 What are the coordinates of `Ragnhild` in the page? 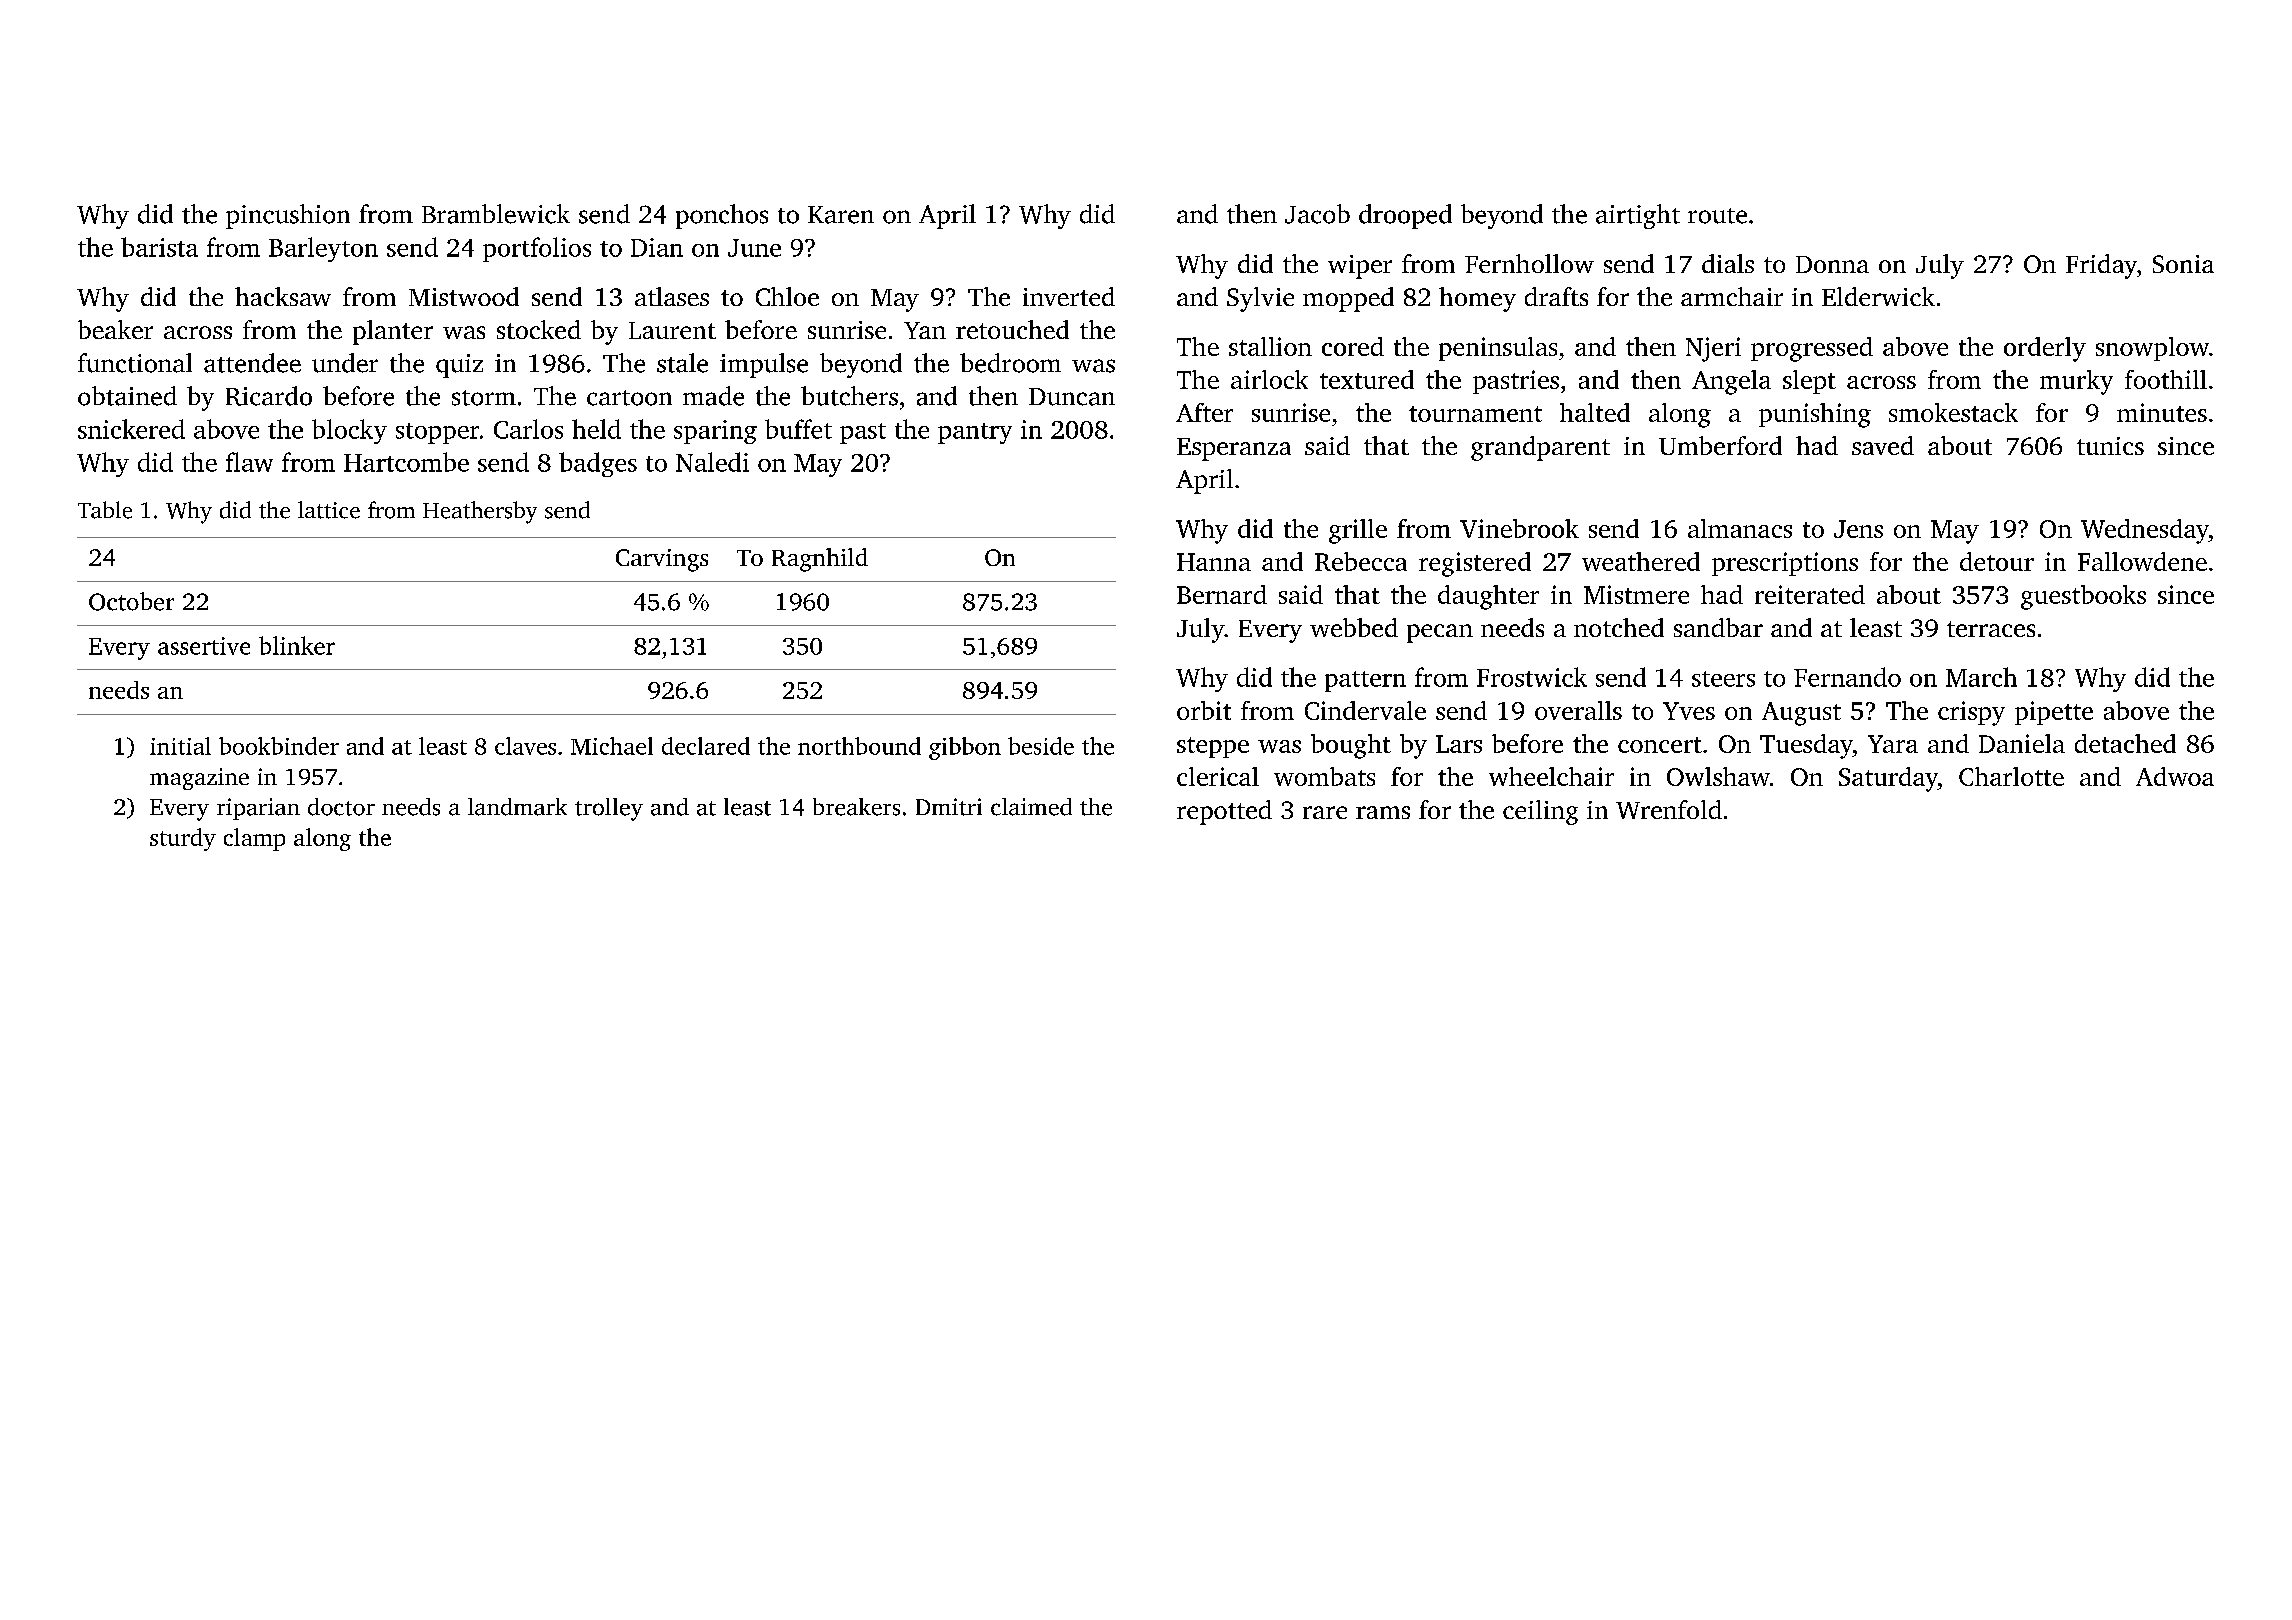 It's located at (820, 560).
